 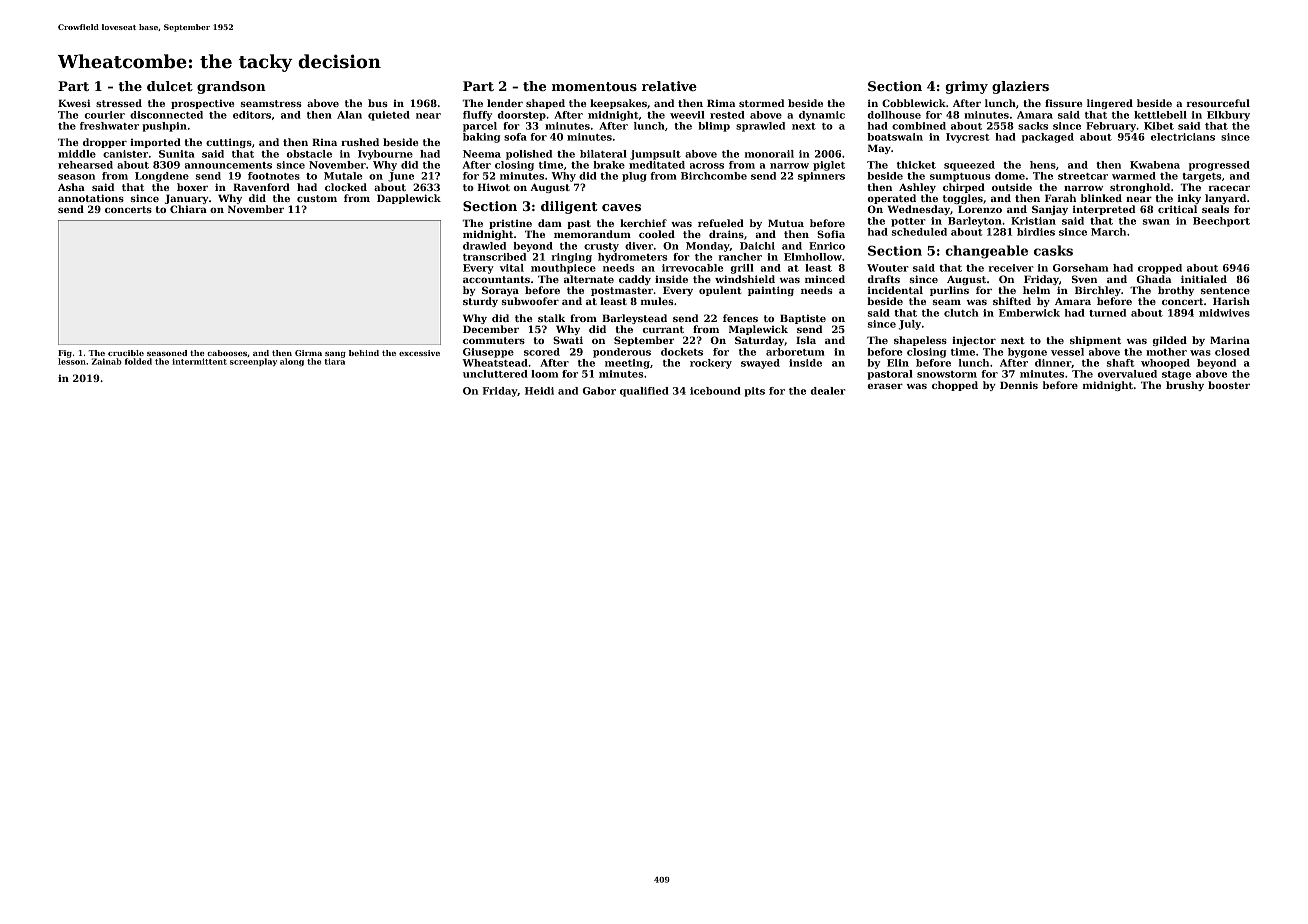 What do you see at coordinates (308, 353) in the screenshot?
I see `Girma` at bounding box center [308, 353].
